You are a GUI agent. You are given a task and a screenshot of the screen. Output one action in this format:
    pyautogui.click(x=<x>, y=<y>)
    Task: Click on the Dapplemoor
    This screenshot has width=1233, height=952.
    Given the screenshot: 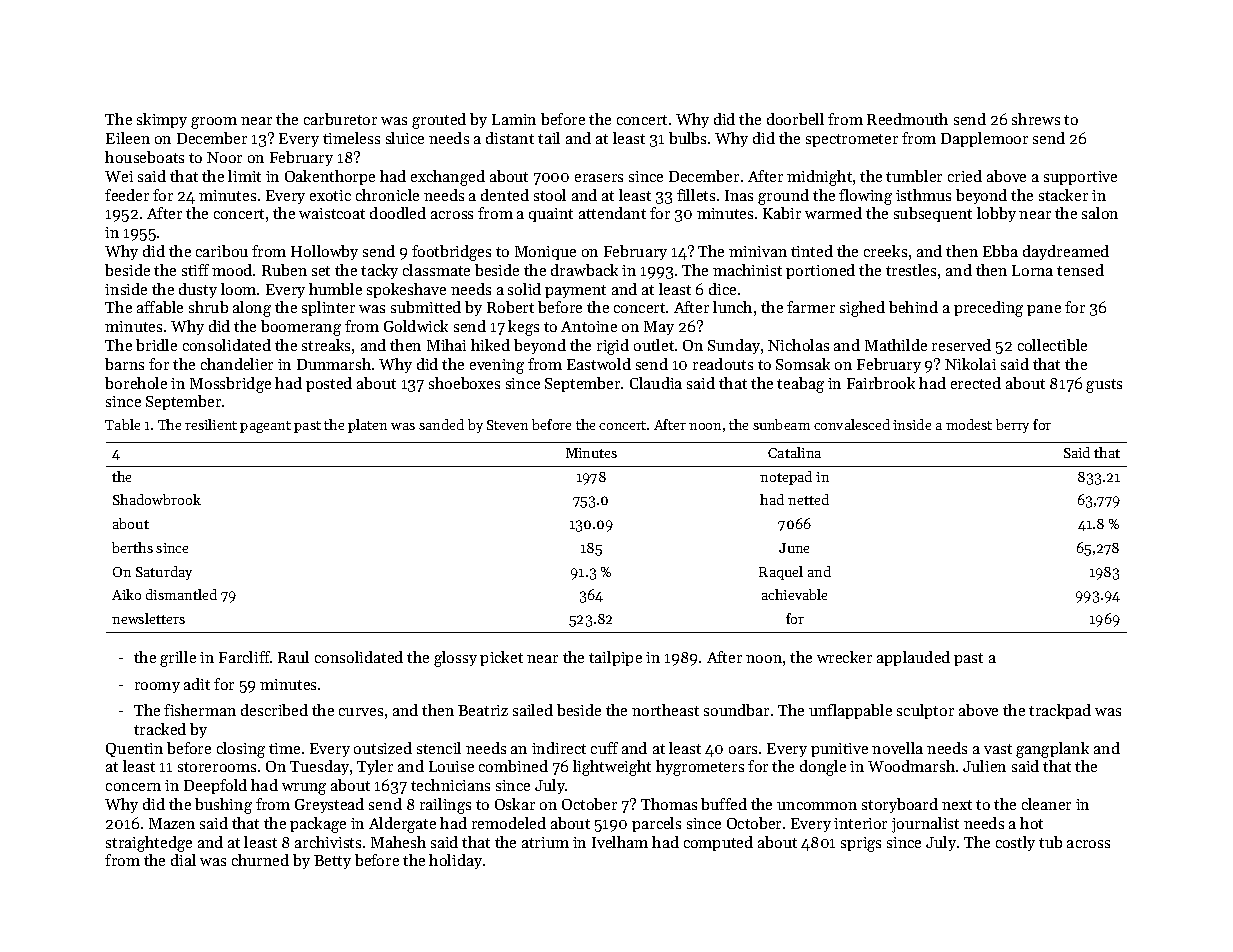 What is the action you would take?
    pyautogui.click(x=984, y=139)
